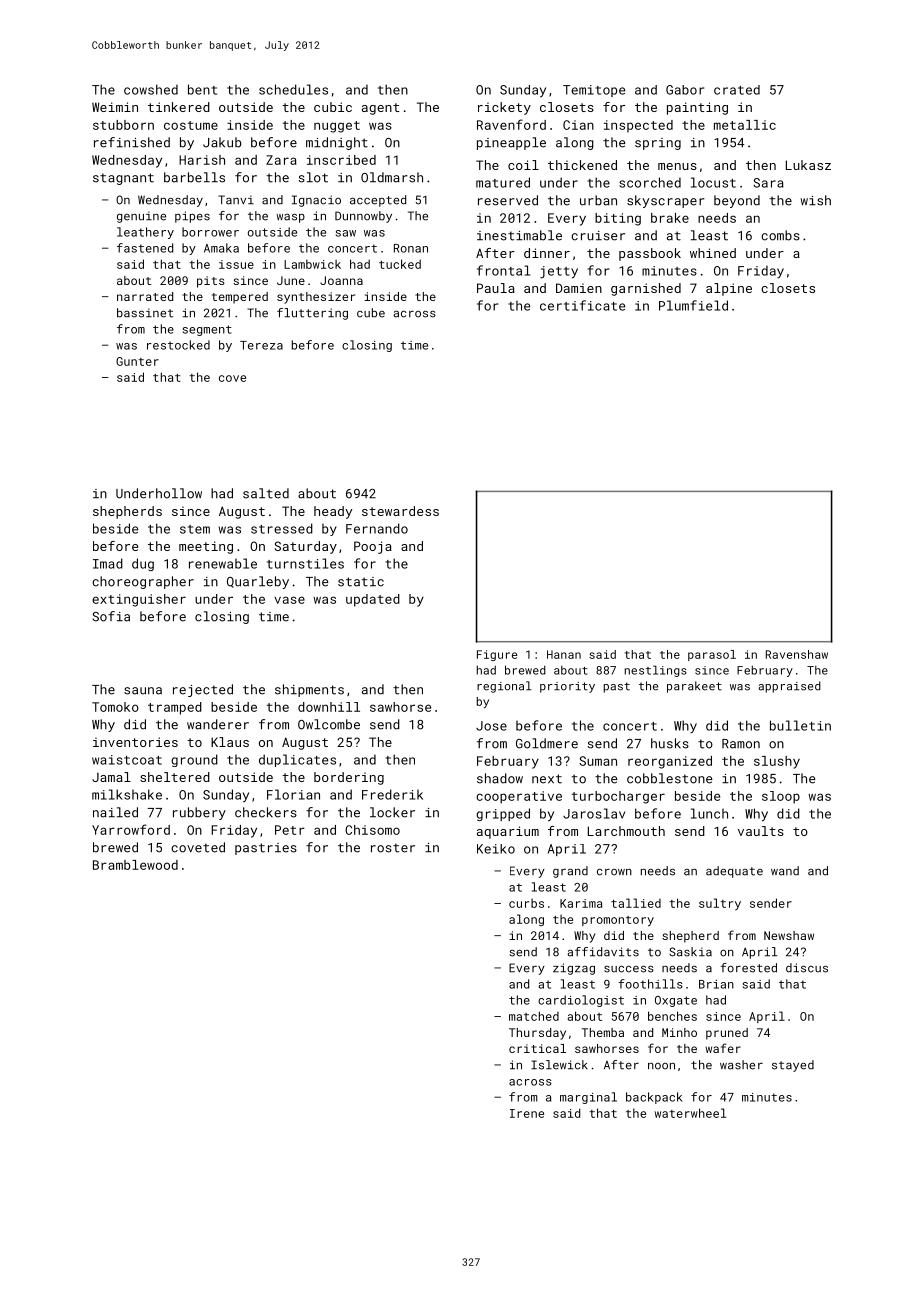 This image has height=1308, width=924. I want to click on Klaus, so click(230, 742).
